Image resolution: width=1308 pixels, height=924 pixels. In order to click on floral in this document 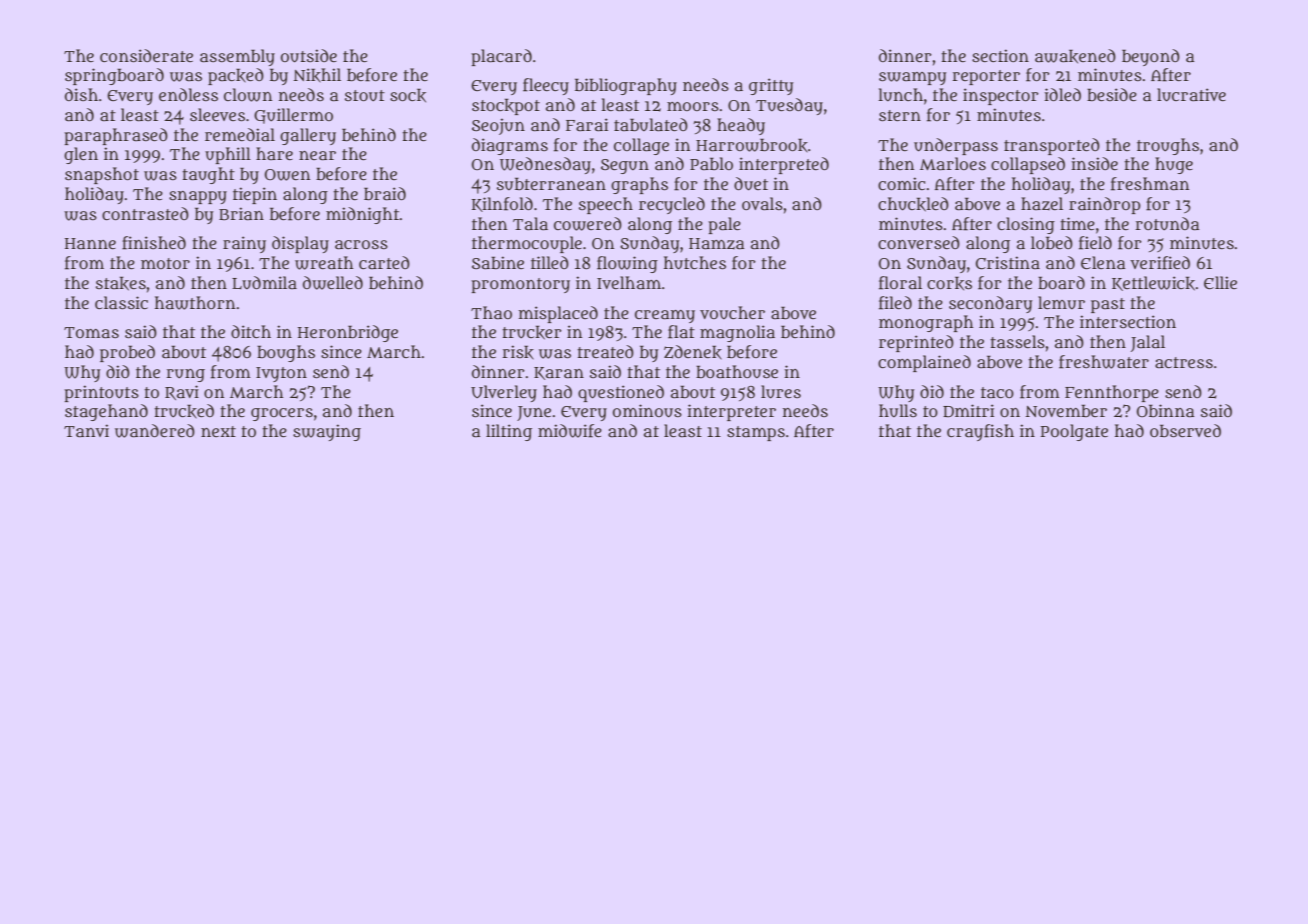, I will do `click(900, 283)`.
